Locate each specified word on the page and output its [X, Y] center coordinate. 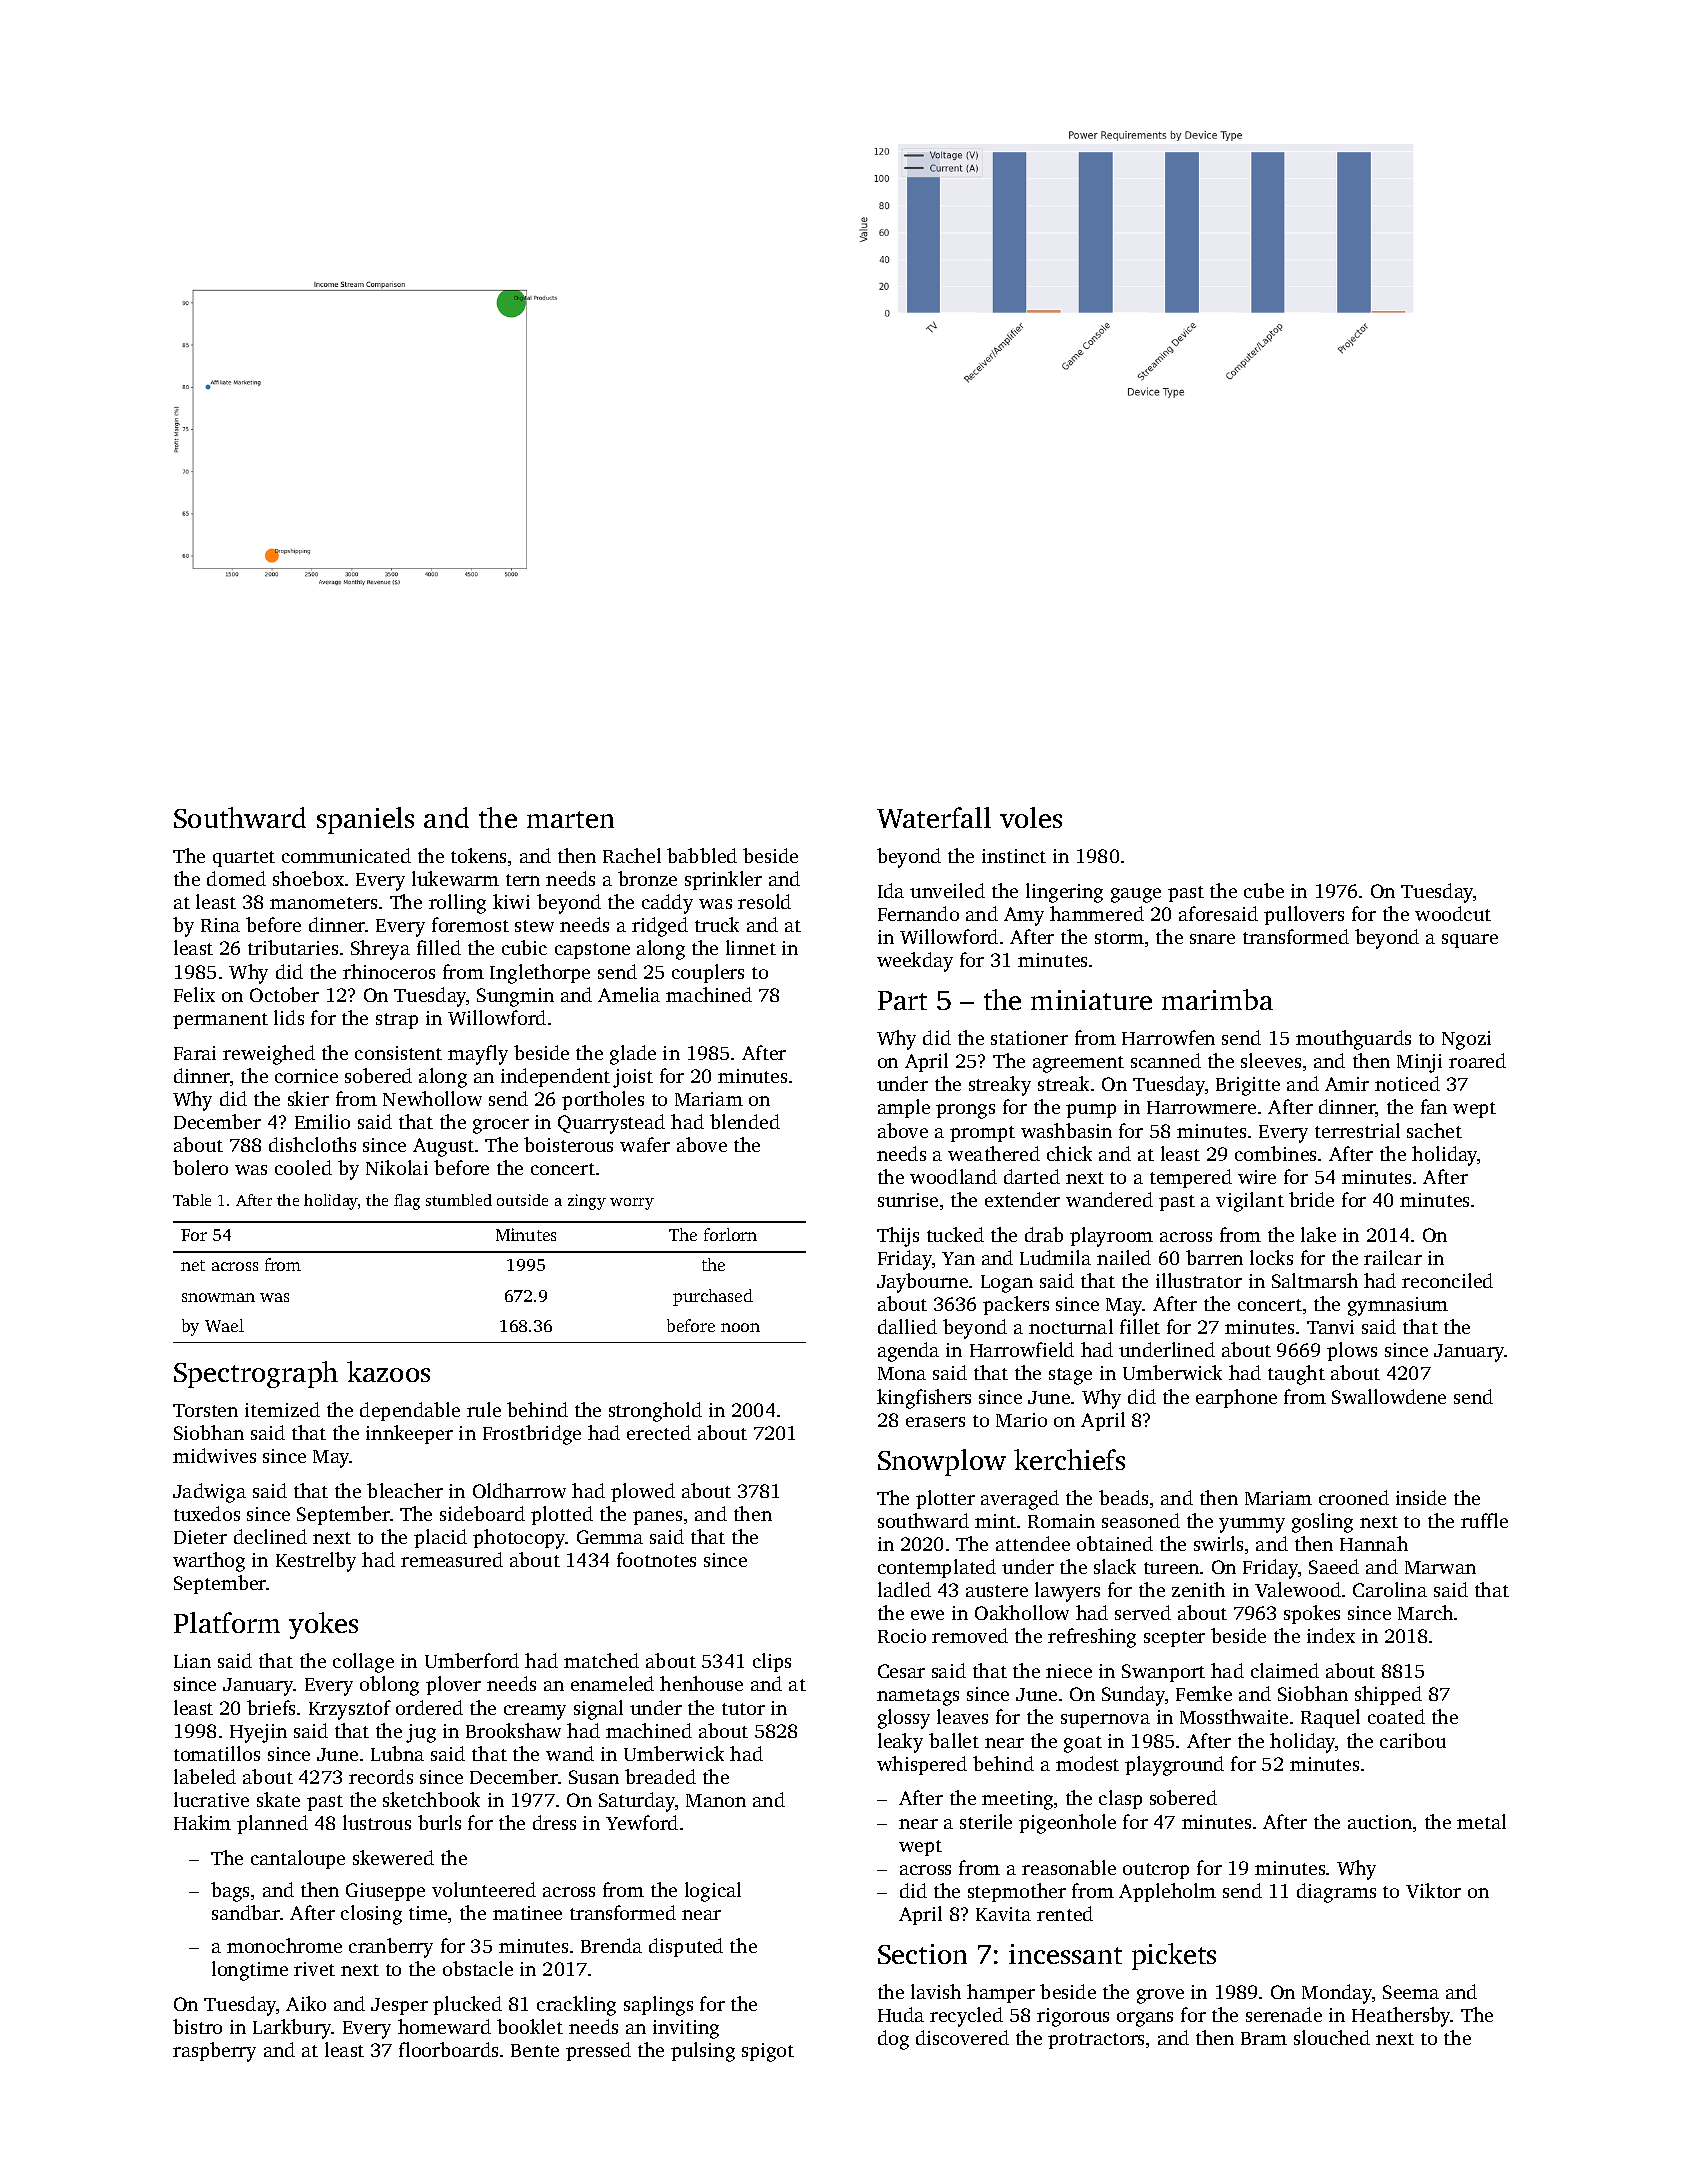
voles [1031, 817]
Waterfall [934, 817]
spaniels [365, 820]
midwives [214, 1455]
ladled [904, 1589]
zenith [1198, 1589]
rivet [314, 1969]
